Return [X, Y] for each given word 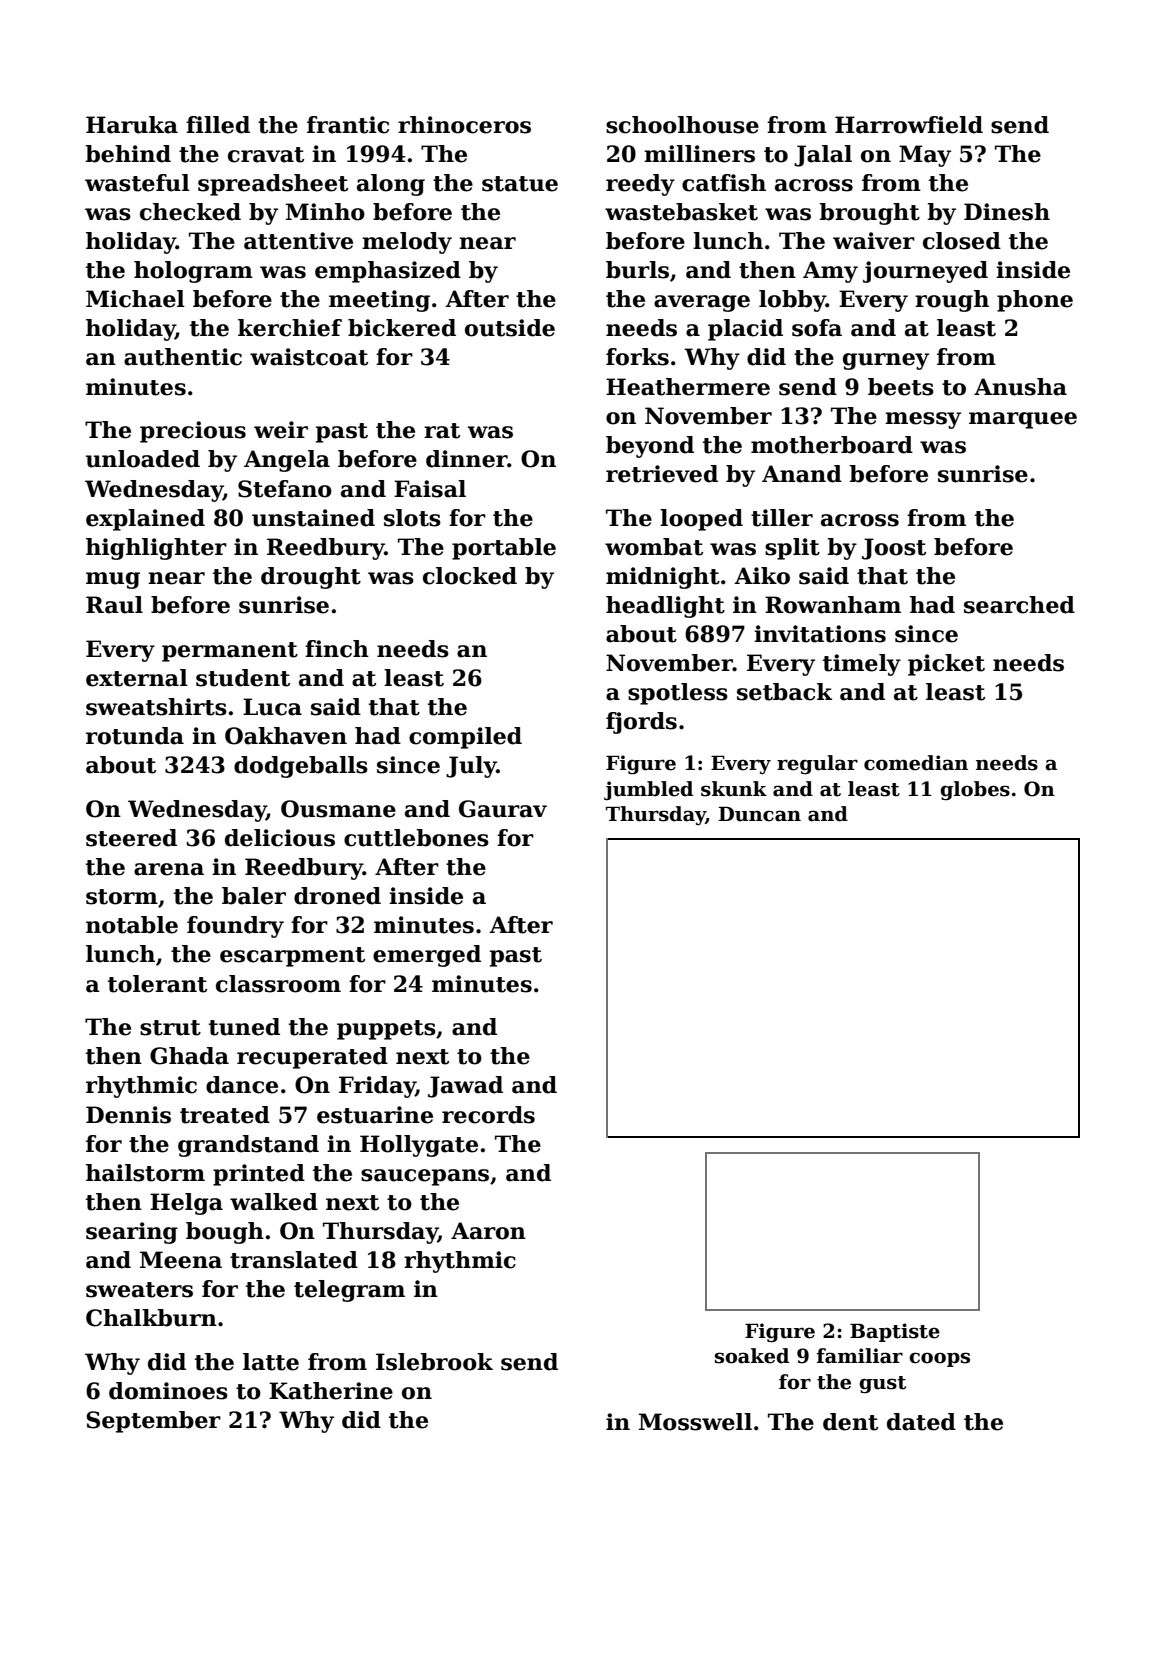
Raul [114, 605]
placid [745, 330]
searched [1019, 605]
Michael [135, 299]
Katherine [331, 1391]
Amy [830, 272]
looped [701, 520]
